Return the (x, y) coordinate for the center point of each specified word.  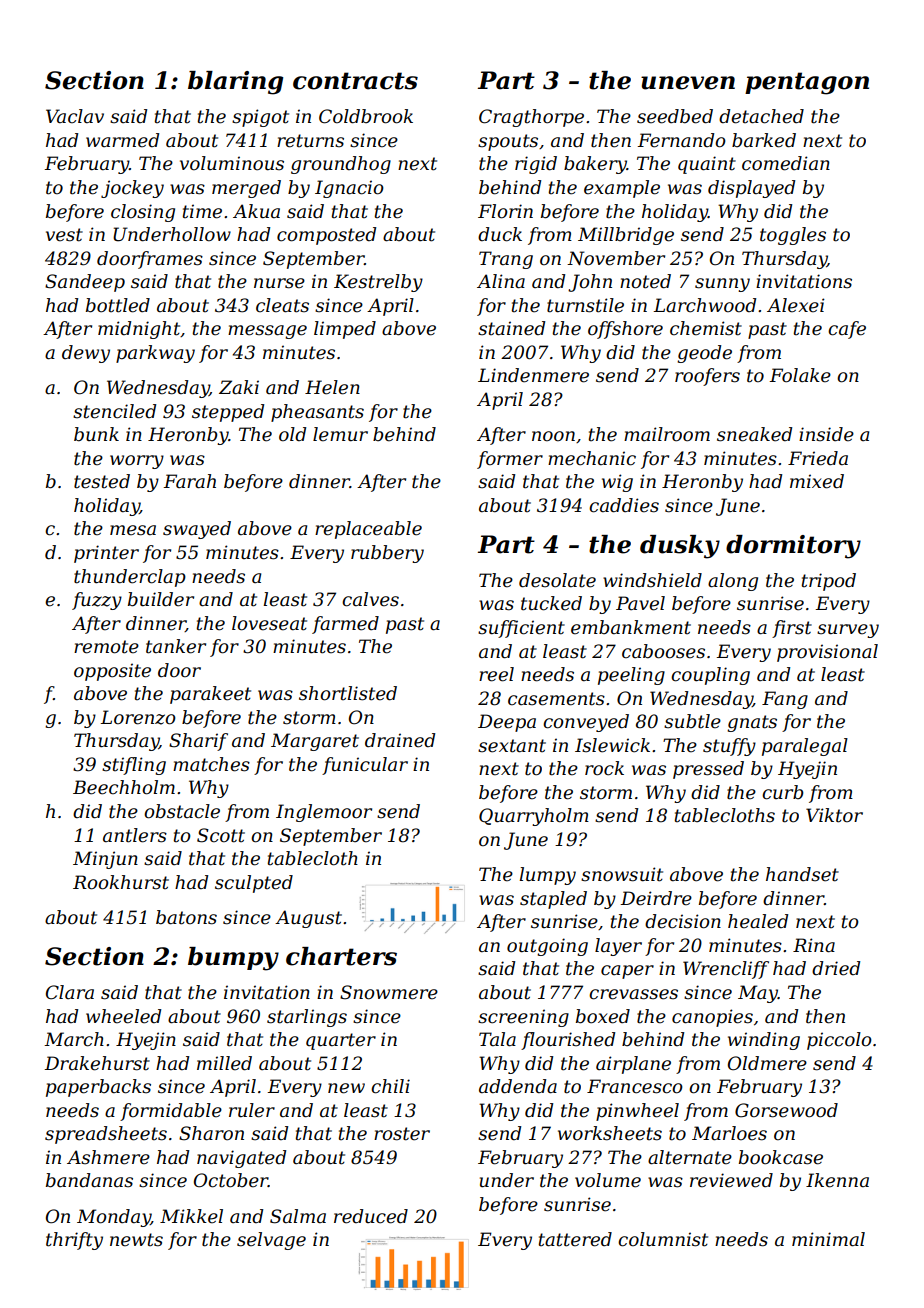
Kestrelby (378, 283)
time (202, 211)
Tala (497, 1039)
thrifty (74, 1241)
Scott (221, 835)
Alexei (796, 305)
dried (836, 968)
